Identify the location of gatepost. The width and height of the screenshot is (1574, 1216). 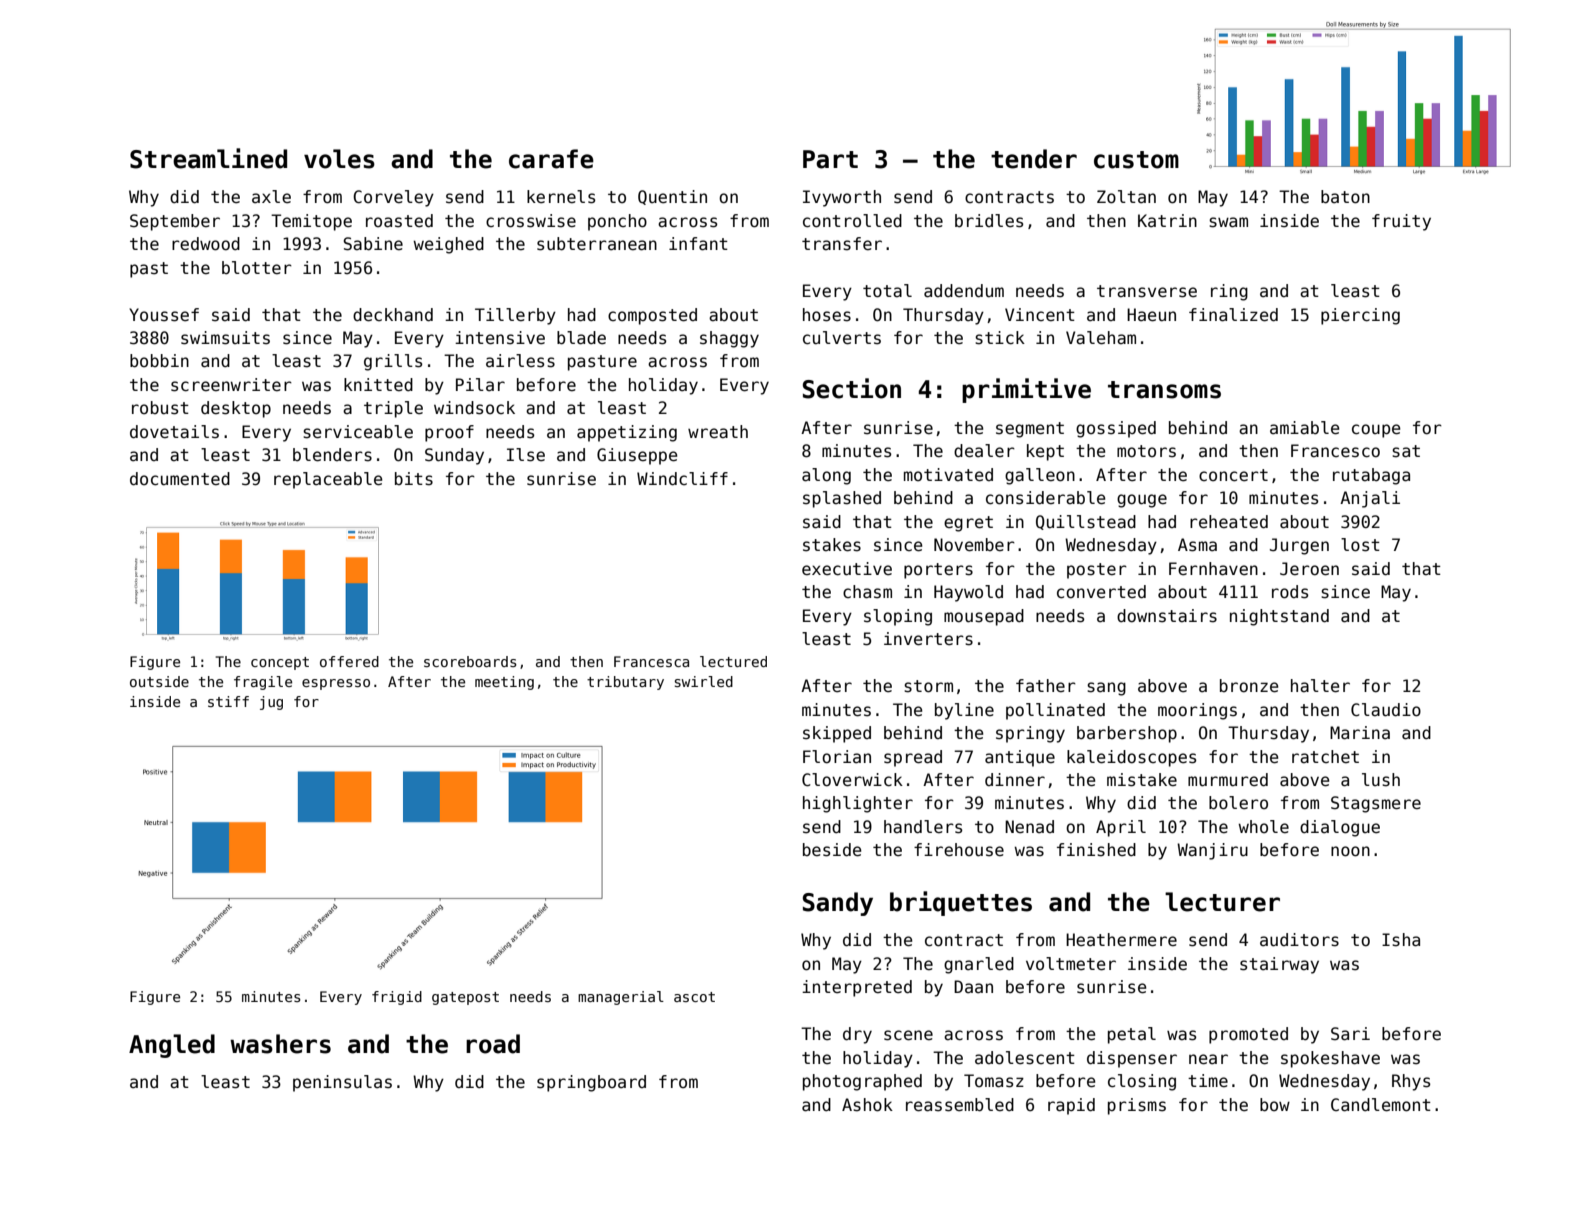
(465, 998).
